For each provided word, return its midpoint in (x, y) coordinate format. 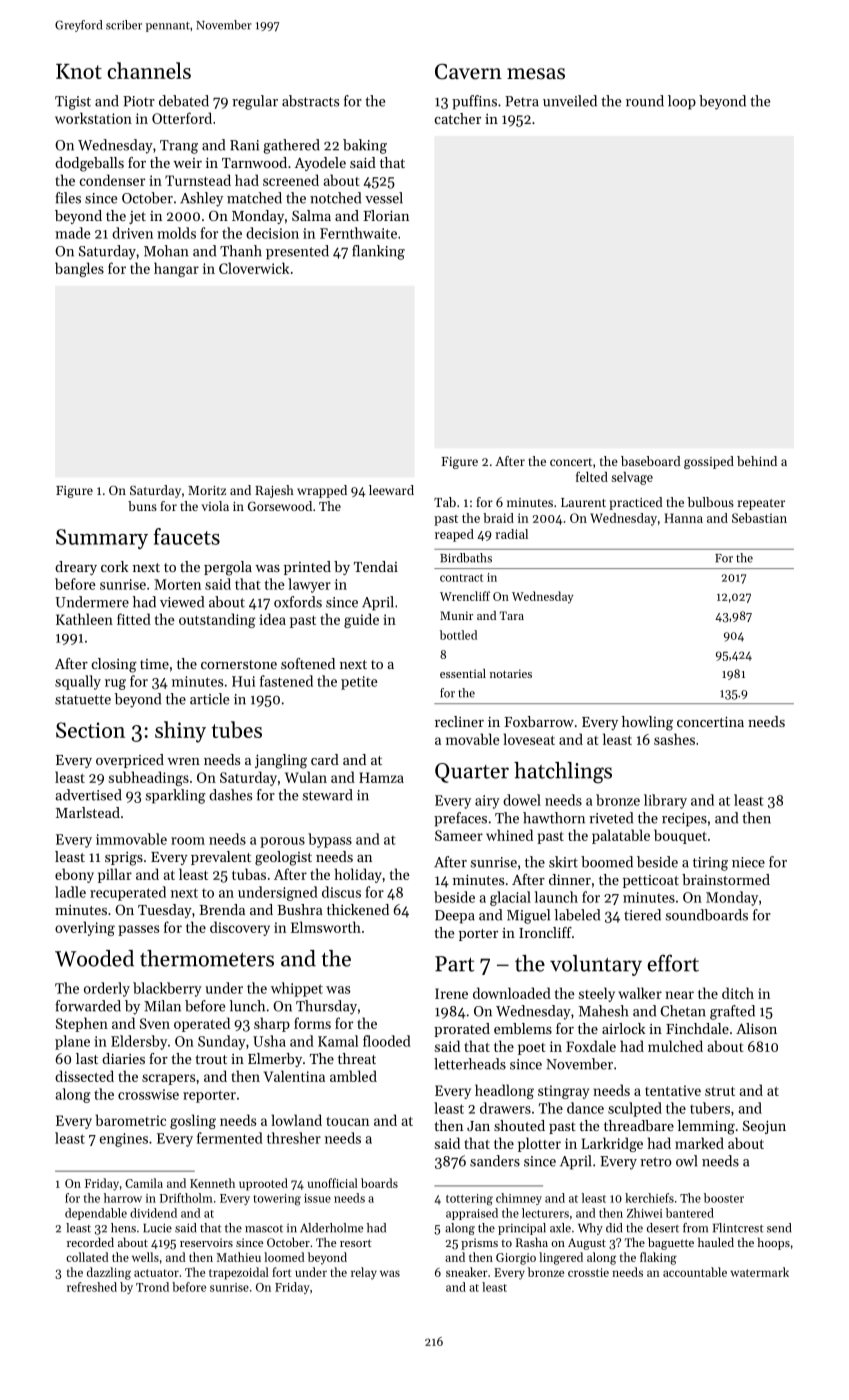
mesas (536, 74)
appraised (472, 1214)
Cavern (468, 72)
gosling (193, 1121)
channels (149, 70)
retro (656, 1162)
